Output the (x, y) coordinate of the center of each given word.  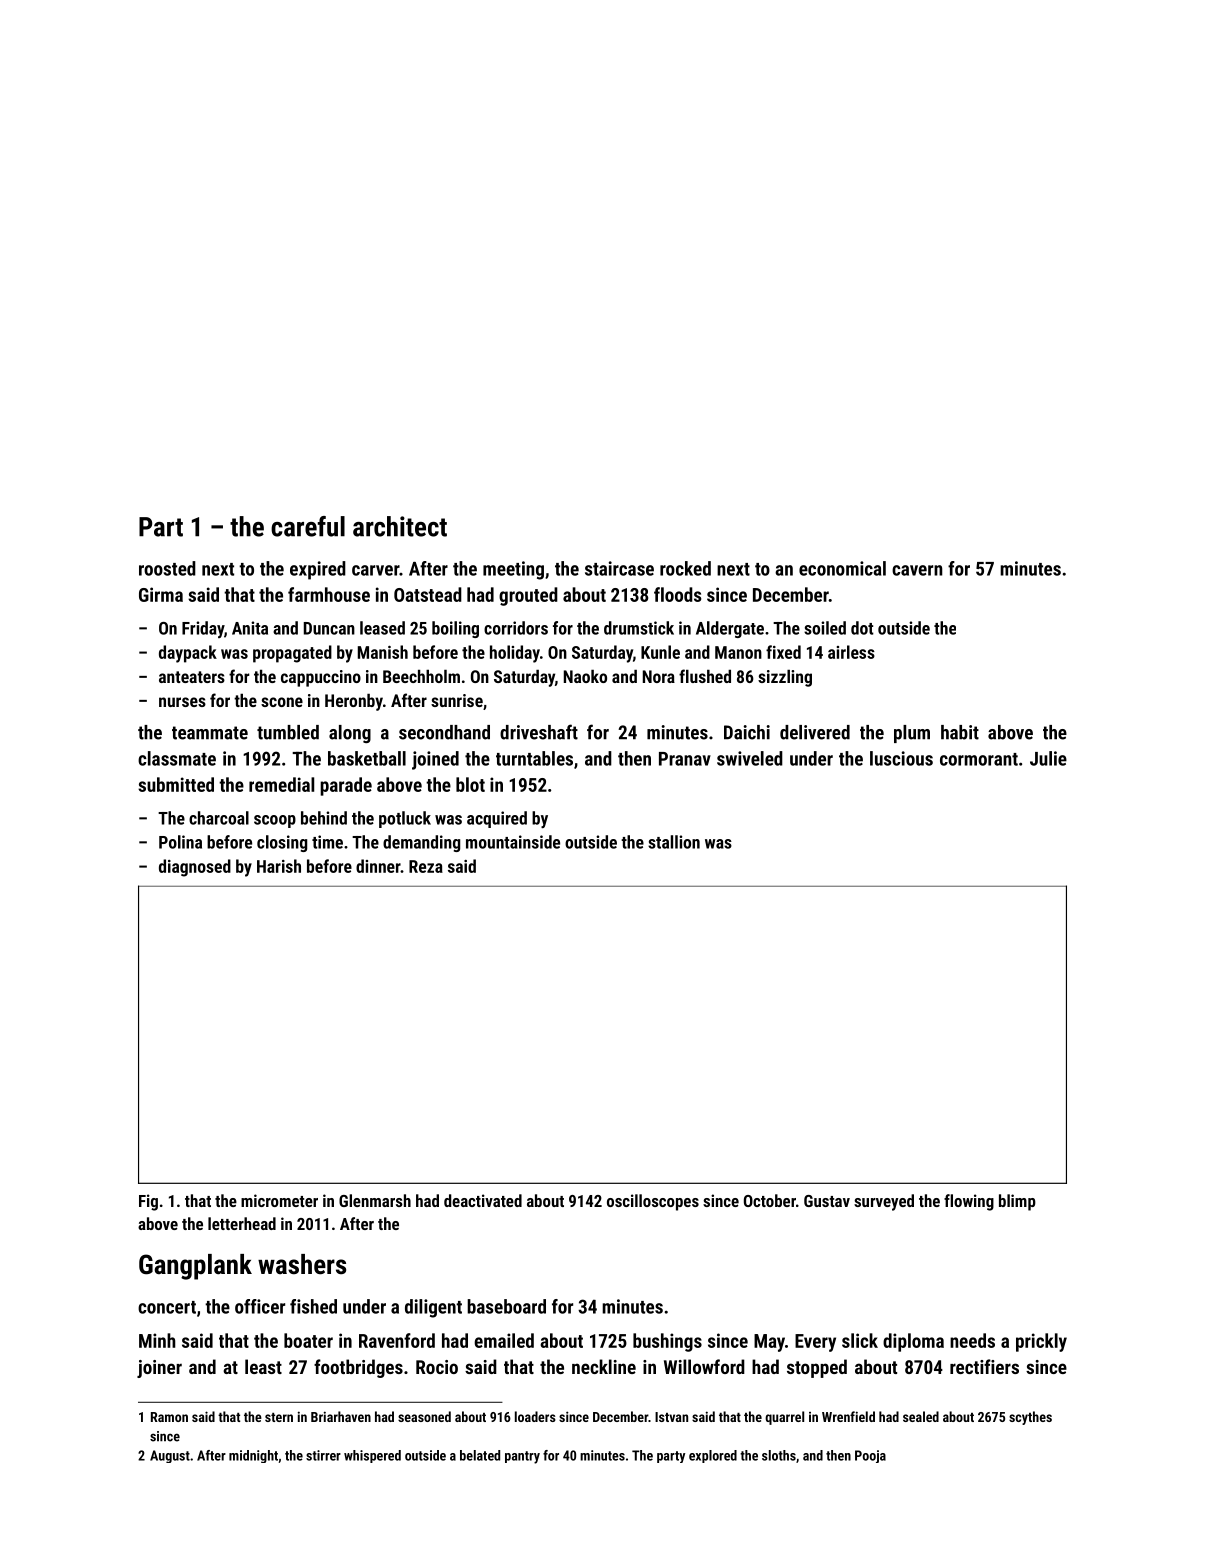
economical (842, 568)
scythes (1030, 1418)
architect (400, 526)
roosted (167, 568)
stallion (674, 842)
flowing (969, 1202)
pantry (522, 1457)
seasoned (424, 1416)
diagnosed (195, 868)
